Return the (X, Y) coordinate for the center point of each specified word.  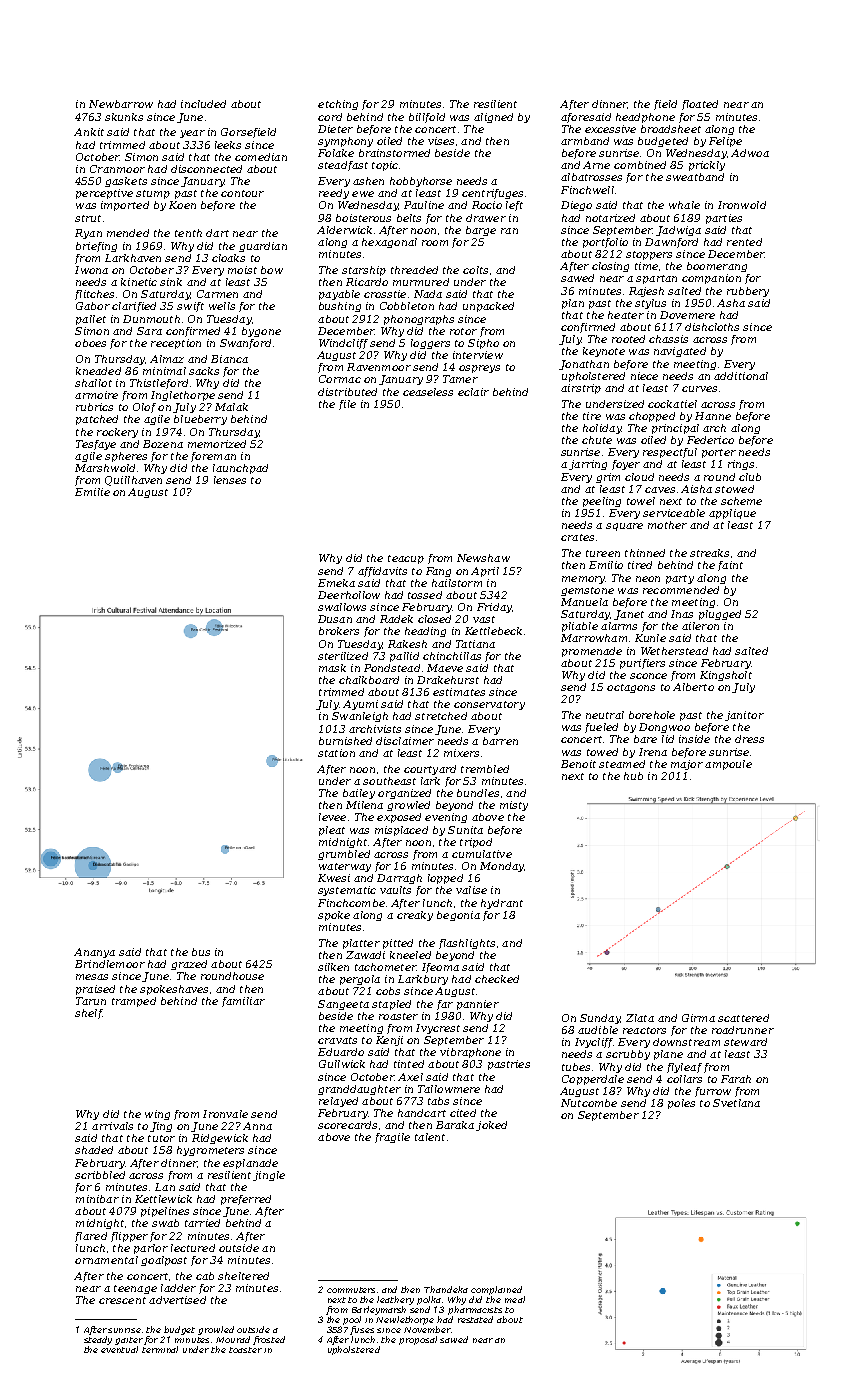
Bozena (163, 444)
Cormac (340, 379)
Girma (698, 1018)
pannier (478, 1005)
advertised (177, 1300)
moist (242, 270)
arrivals (112, 1126)
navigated (680, 352)
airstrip (581, 389)
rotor (463, 331)
